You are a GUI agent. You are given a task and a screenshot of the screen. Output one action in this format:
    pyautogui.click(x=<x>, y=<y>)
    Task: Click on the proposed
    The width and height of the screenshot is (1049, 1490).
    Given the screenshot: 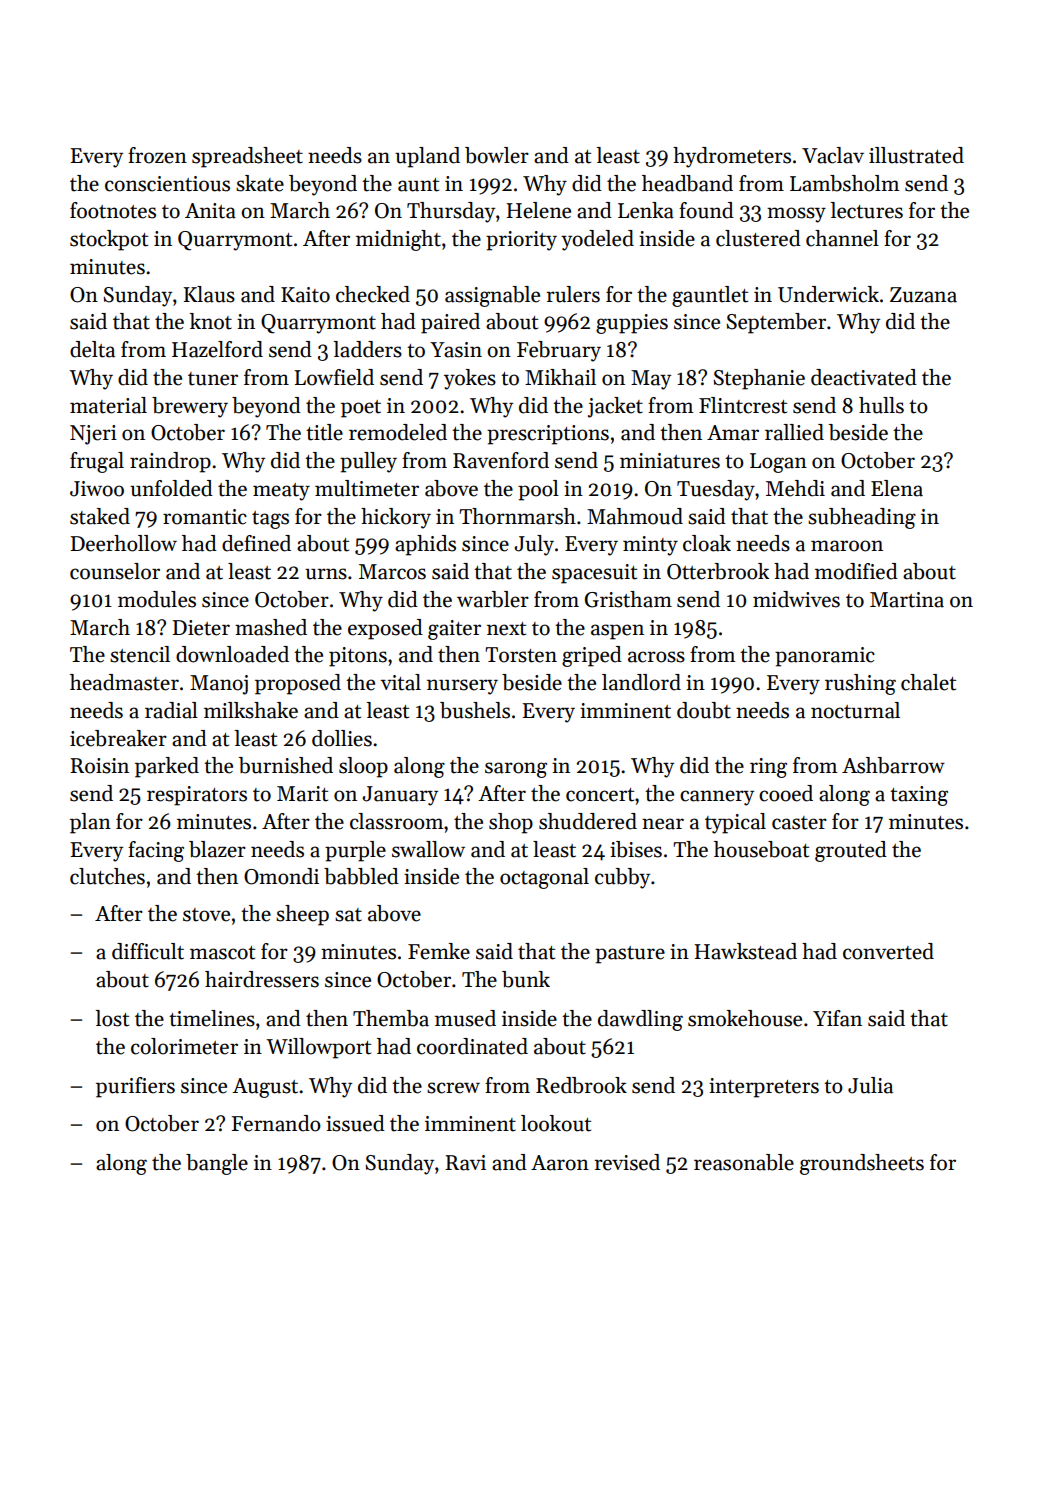 What is the action you would take?
    pyautogui.click(x=298, y=684)
